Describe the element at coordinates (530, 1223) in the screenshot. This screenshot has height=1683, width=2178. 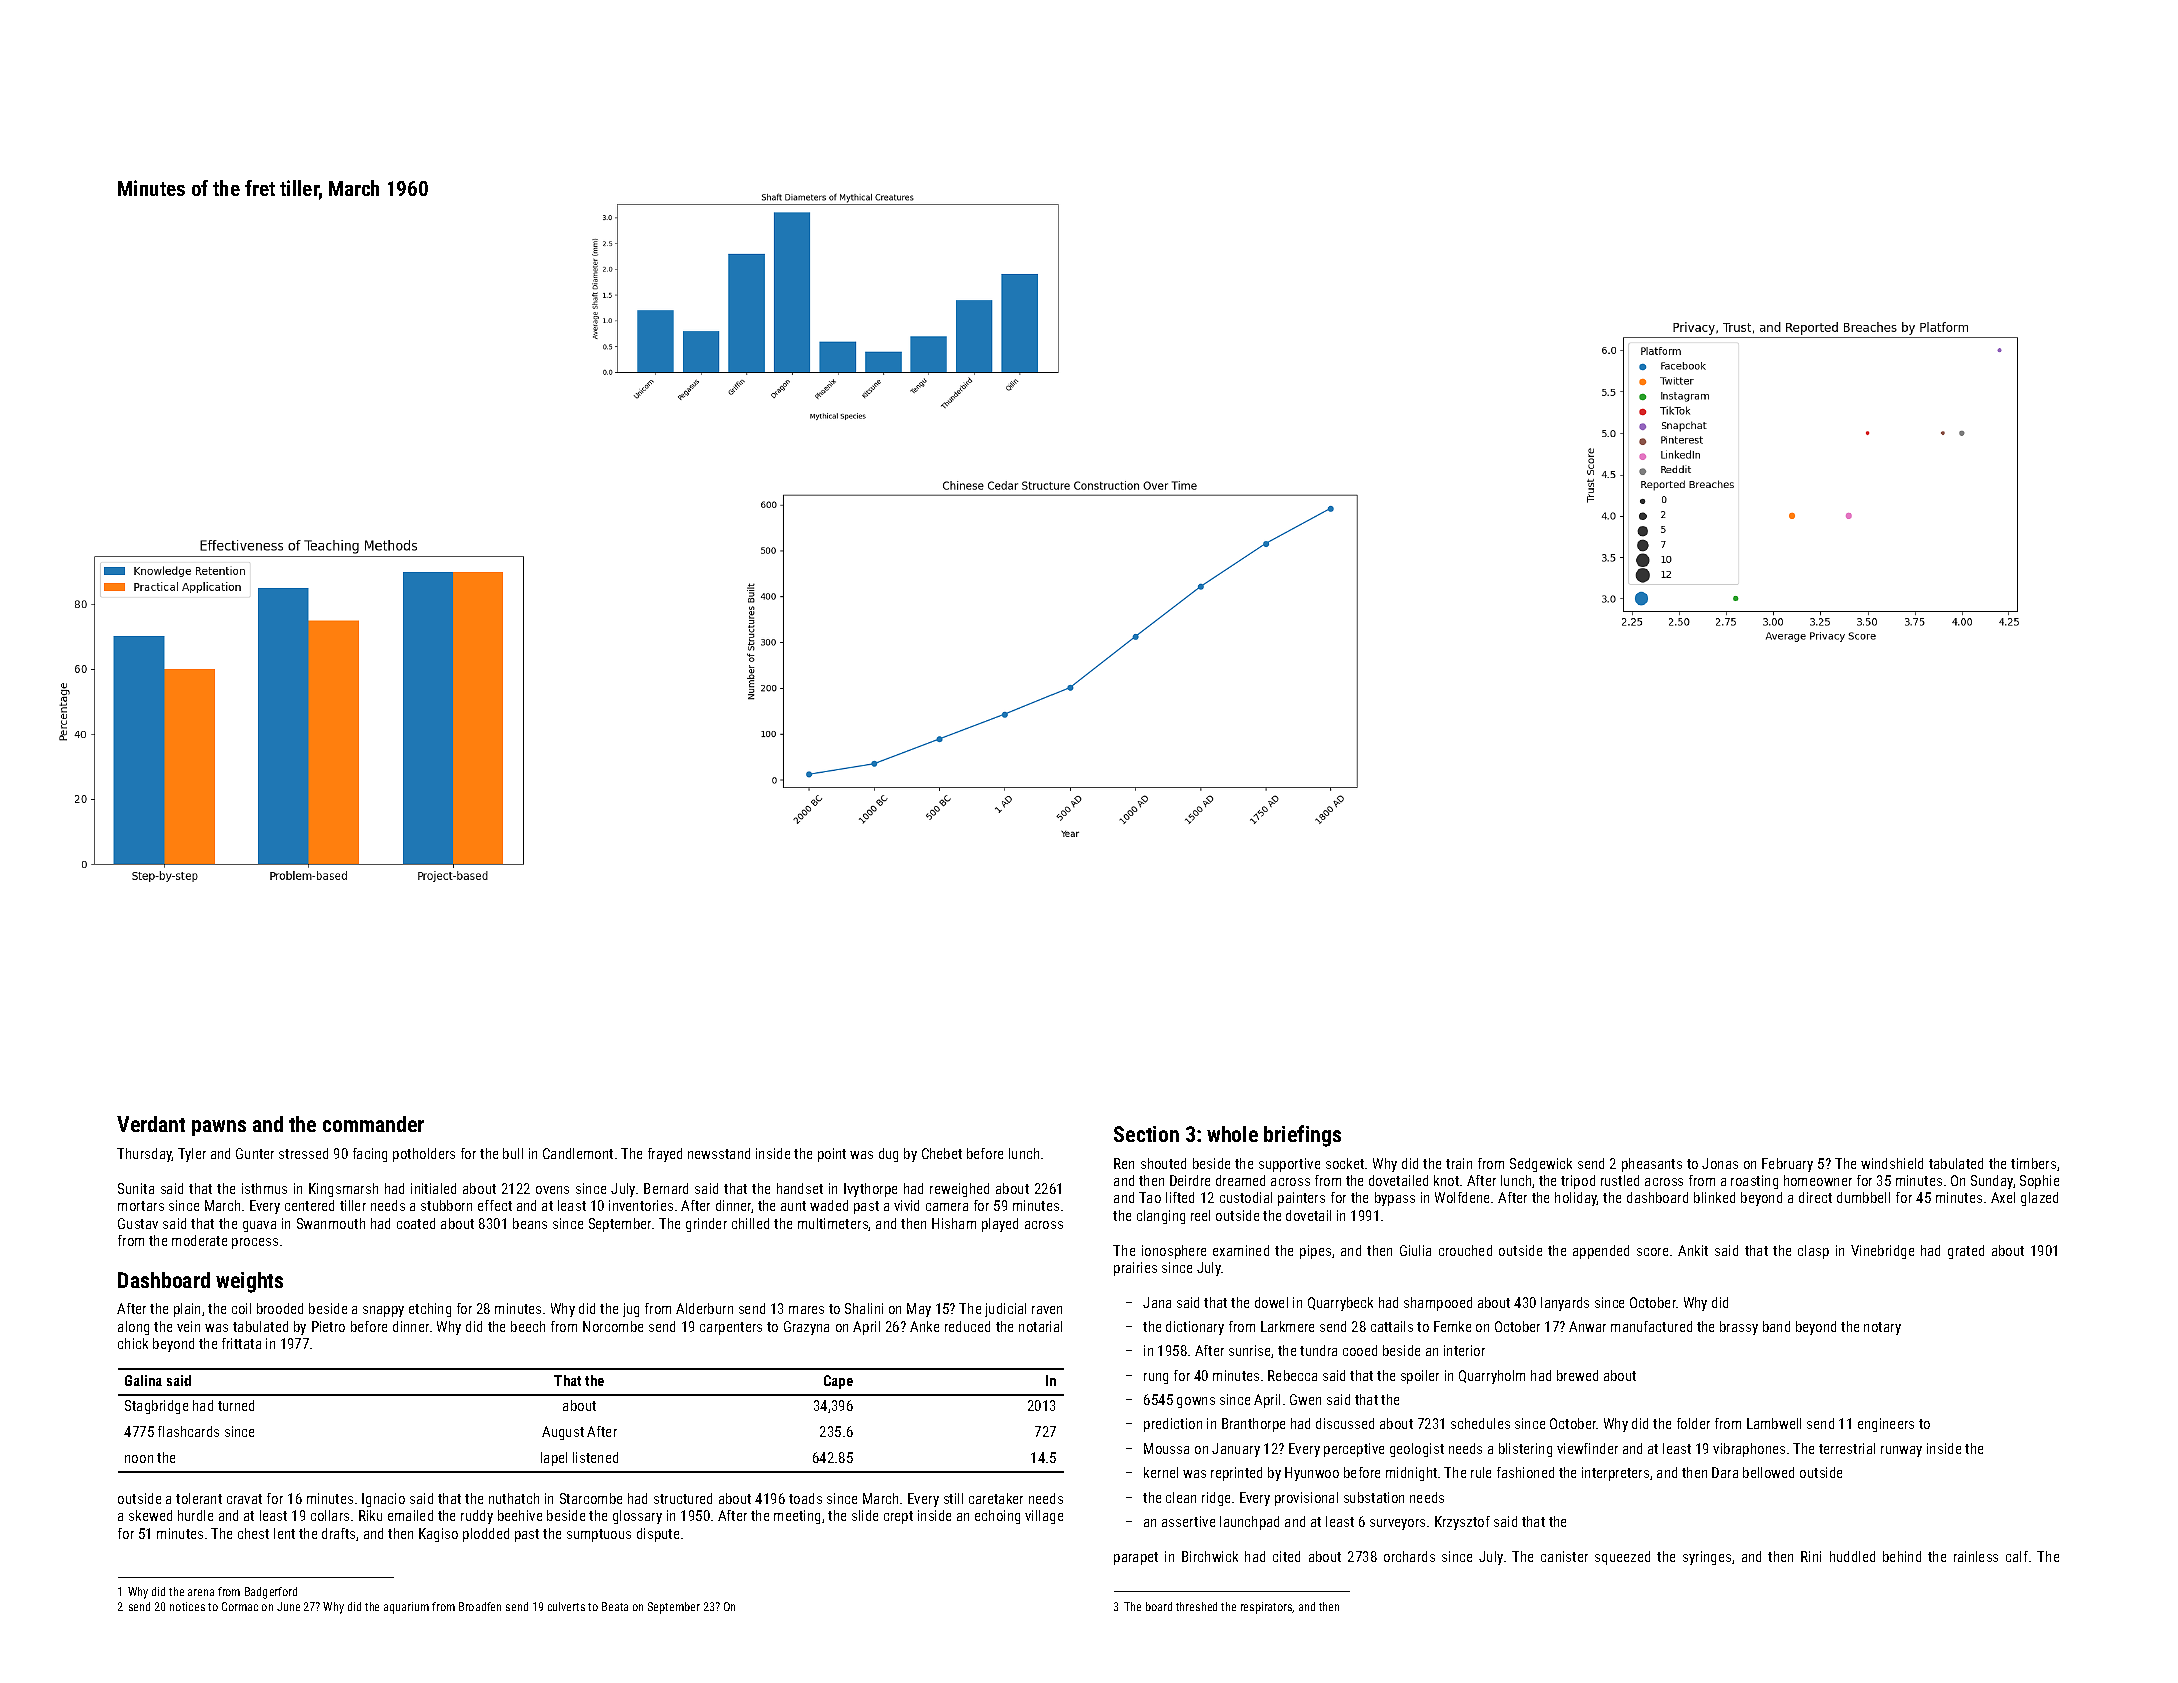
I see `beans` at that location.
